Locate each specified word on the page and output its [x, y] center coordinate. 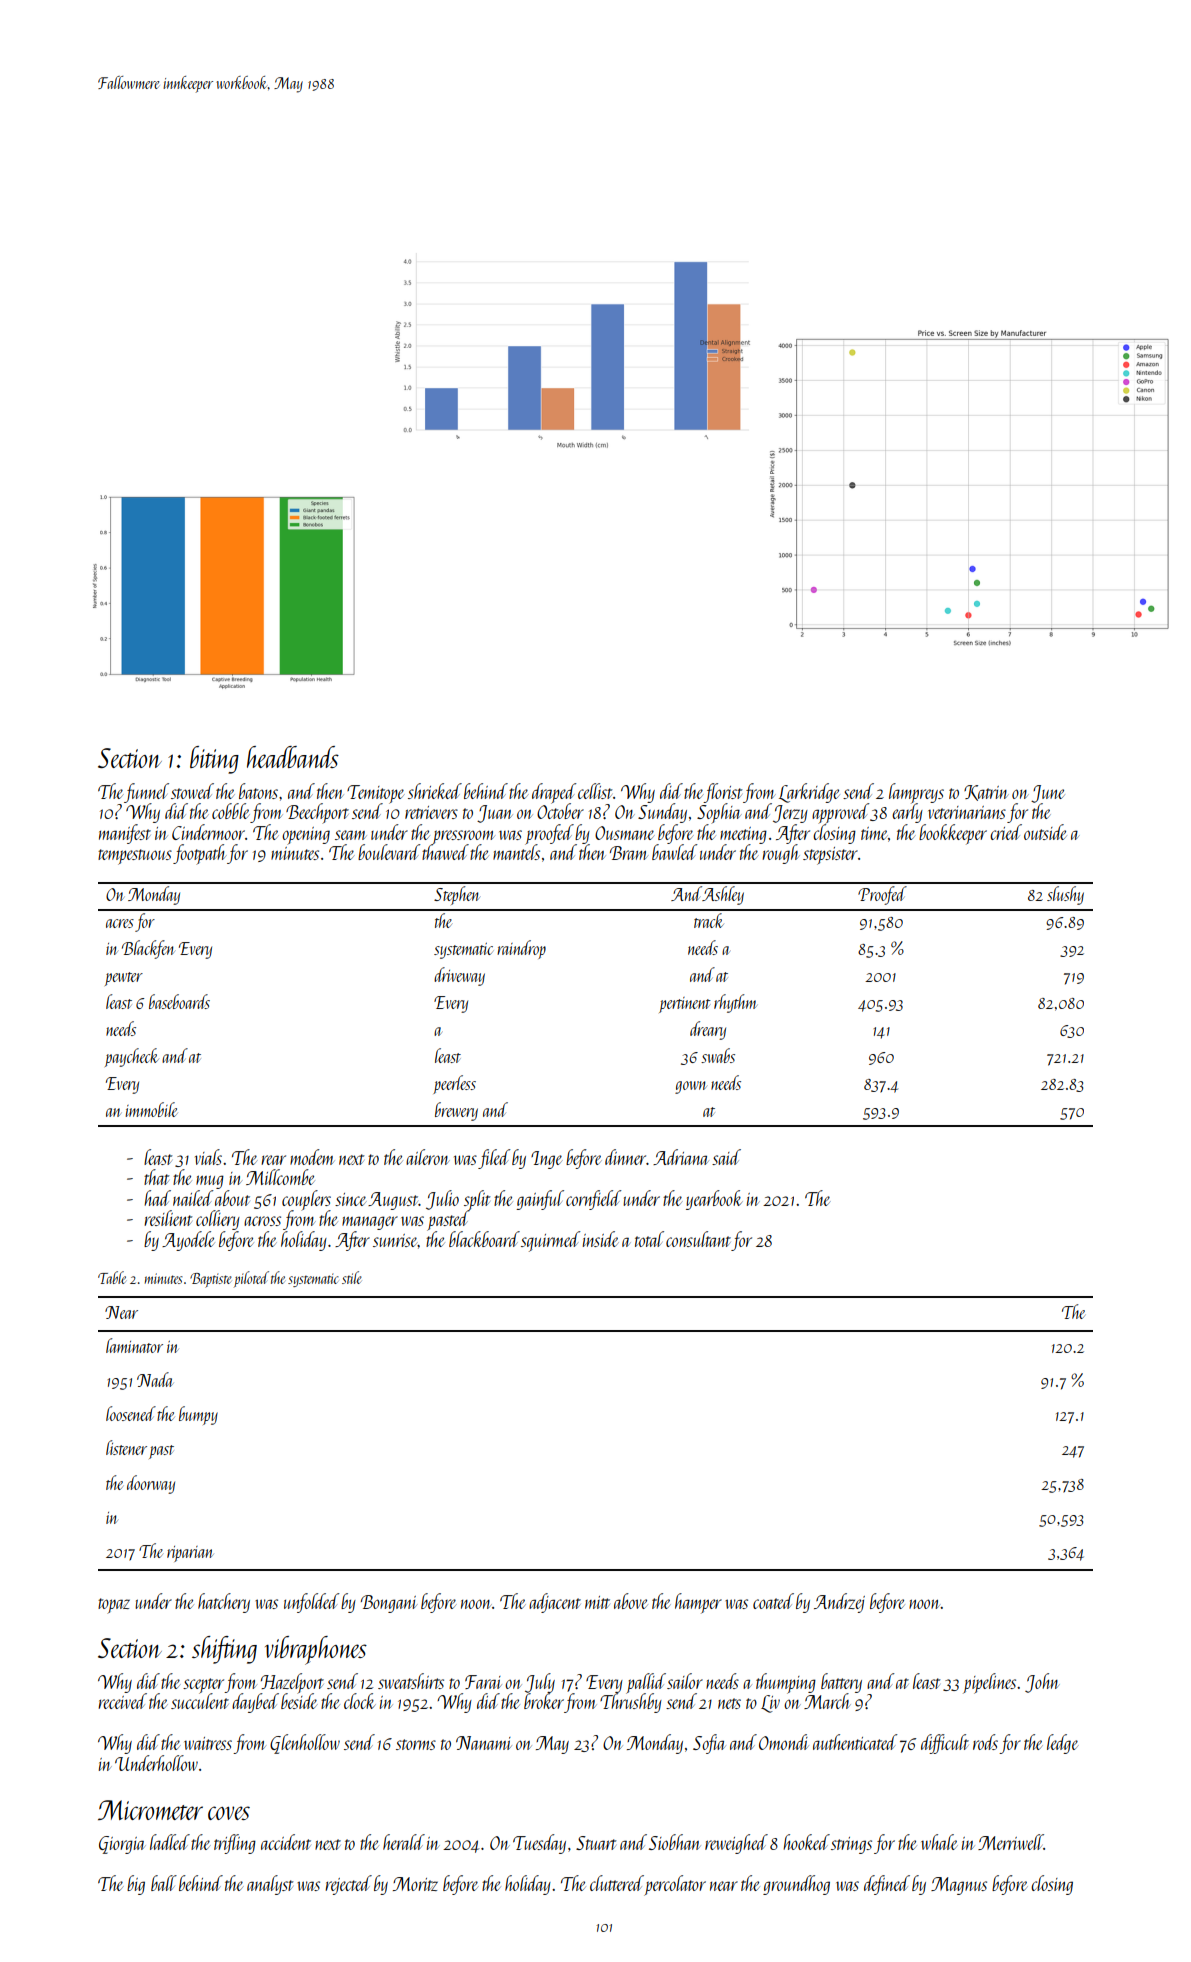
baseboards [179, 1001]
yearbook [714, 1200]
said [726, 1157]
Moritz [415, 1884]
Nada [155, 1379]
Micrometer [150, 1810]
